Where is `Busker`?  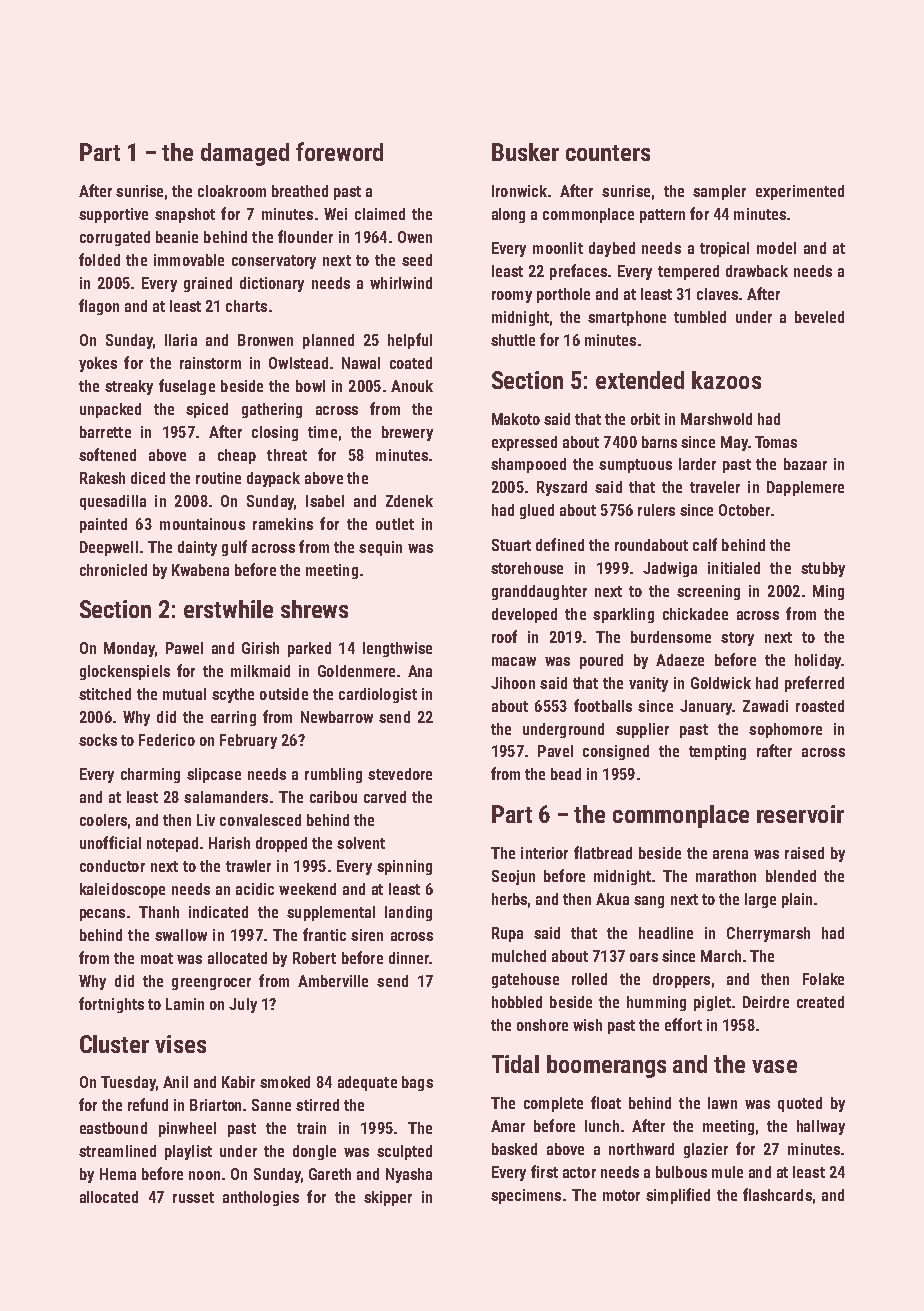
Busker is located at coordinates (525, 152).
